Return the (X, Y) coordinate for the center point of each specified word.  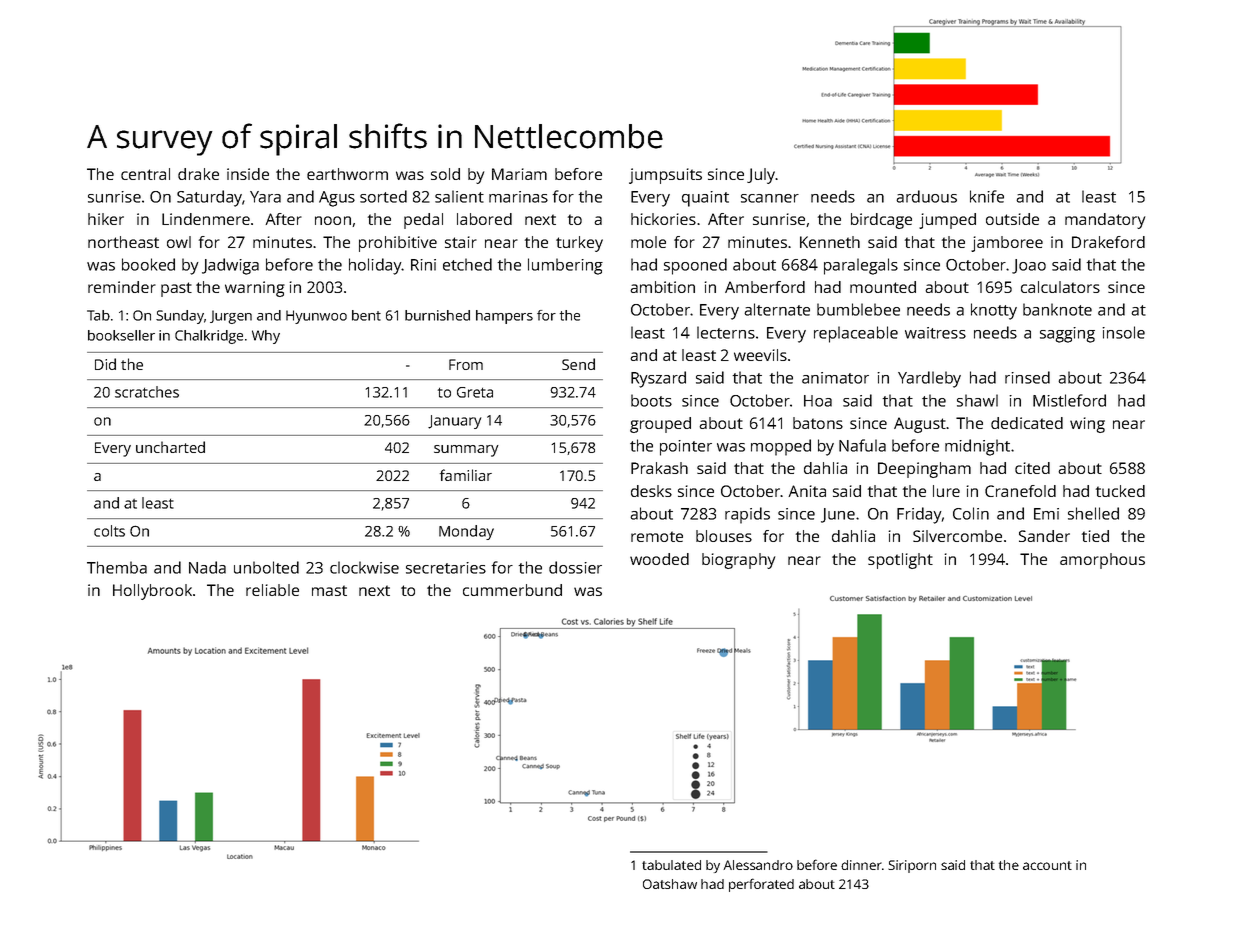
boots (651, 400)
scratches (147, 392)
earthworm (347, 174)
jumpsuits (665, 176)
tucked (1120, 491)
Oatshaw (670, 884)
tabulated (671, 865)
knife (987, 196)
